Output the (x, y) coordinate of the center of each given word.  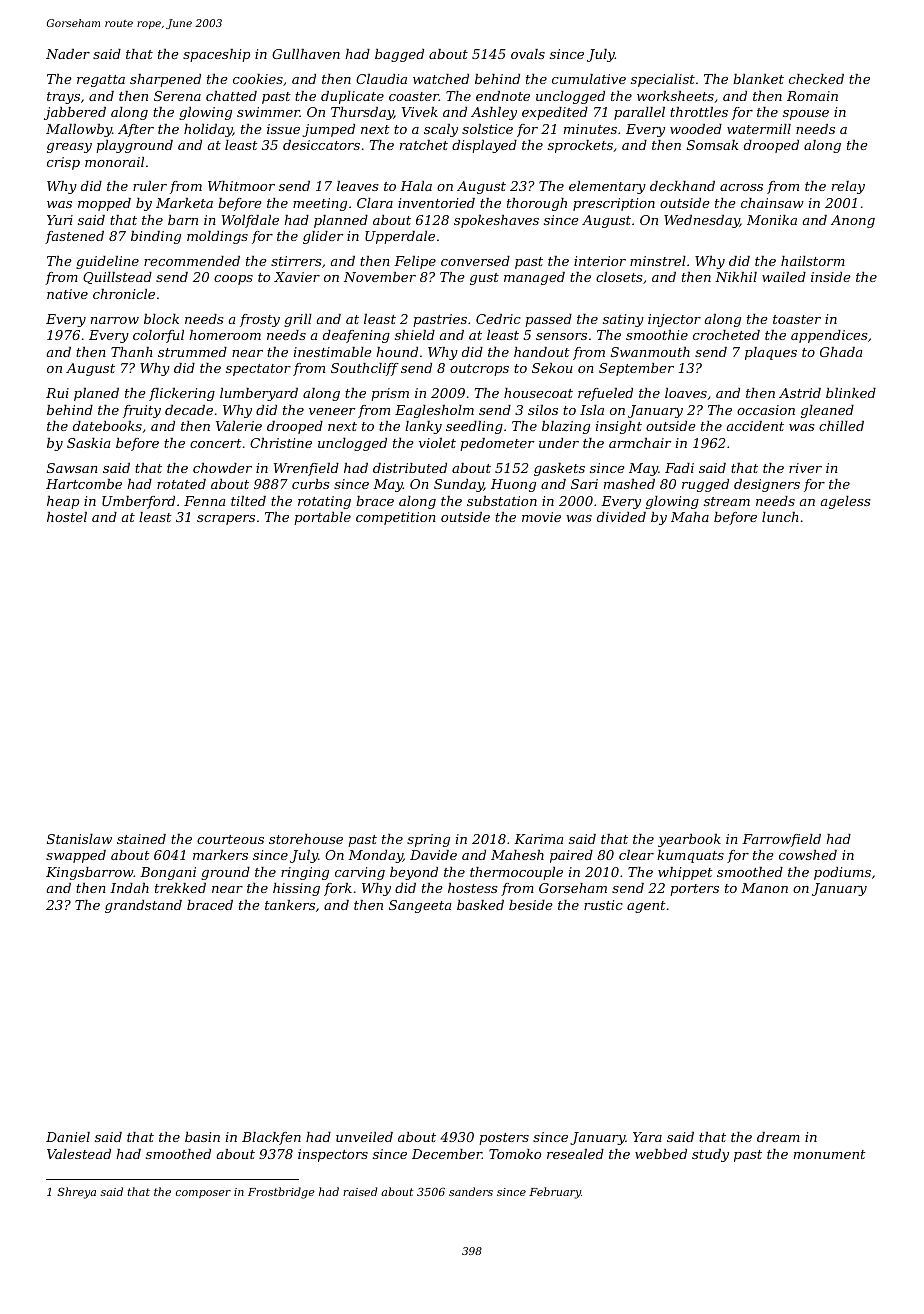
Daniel (68, 1137)
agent (646, 907)
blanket (758, 79)
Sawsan (72, 468)
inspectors (333, 1155)
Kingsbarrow (90, 873)
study (710, 1155)
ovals (528, 54)
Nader (68, 54)
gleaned (827, 411)
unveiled (364, 1137)
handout (542, 352)
